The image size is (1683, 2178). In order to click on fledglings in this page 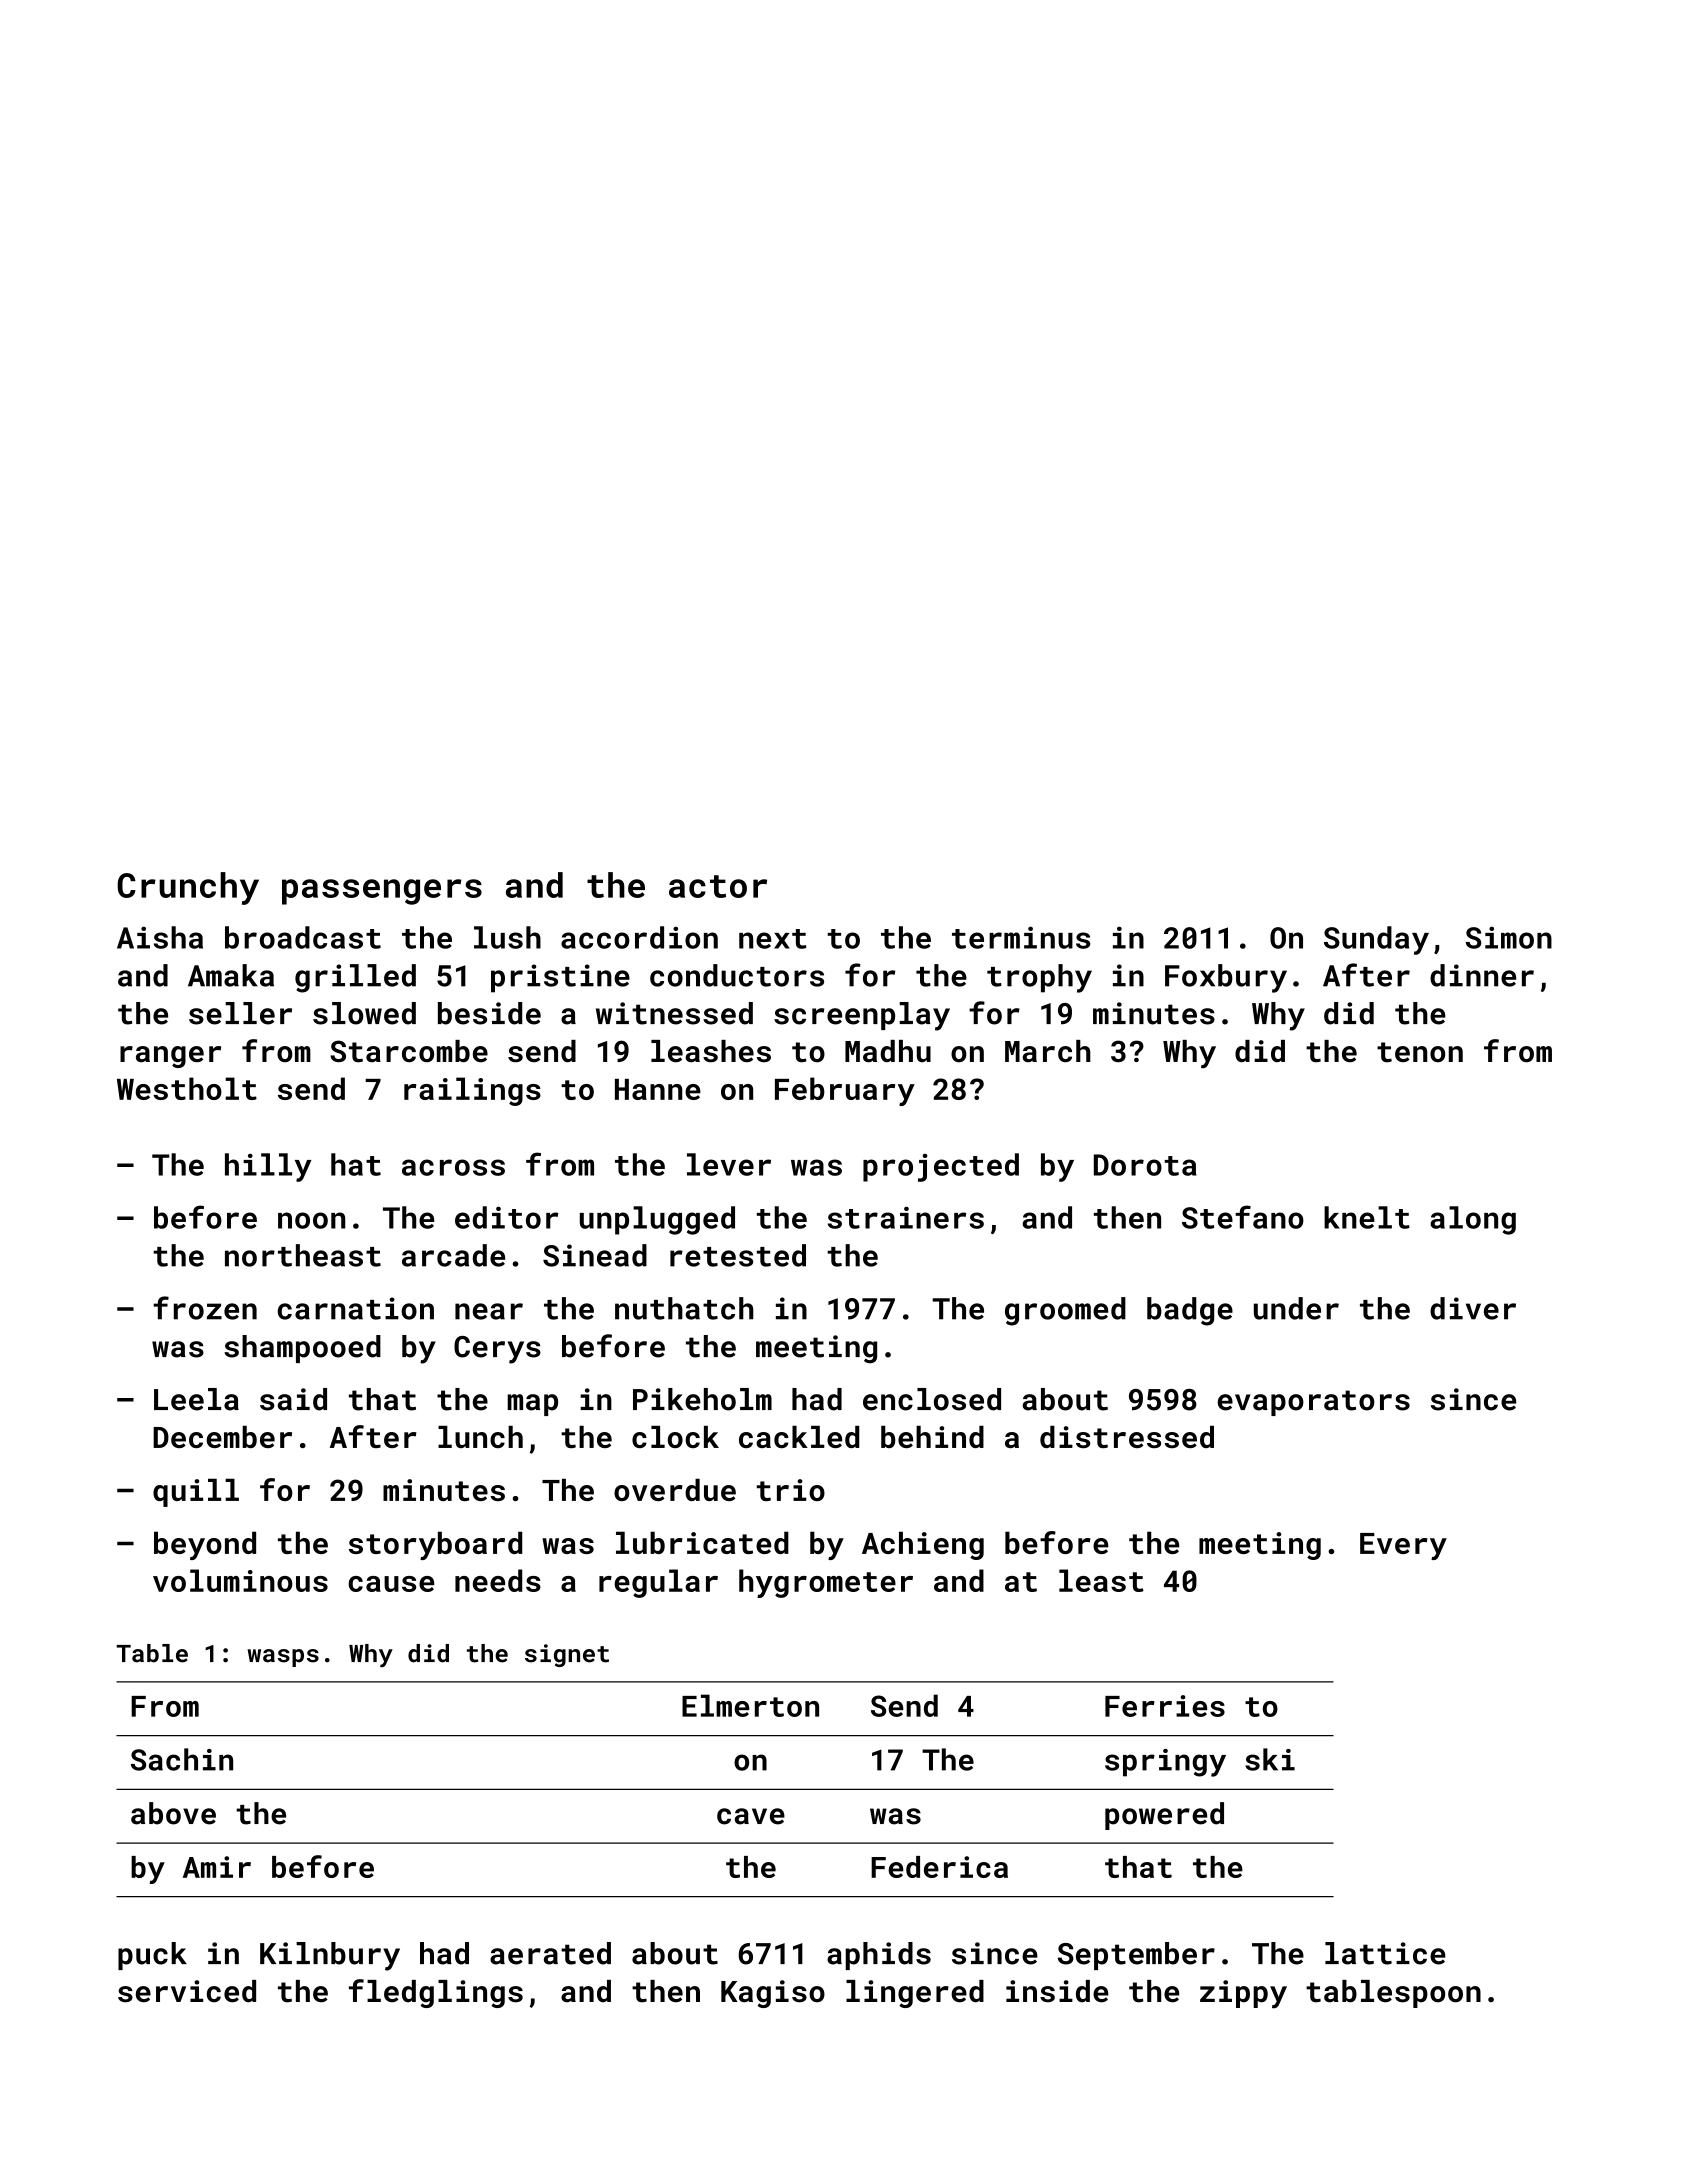, I will do `click(436, 1993)`.
